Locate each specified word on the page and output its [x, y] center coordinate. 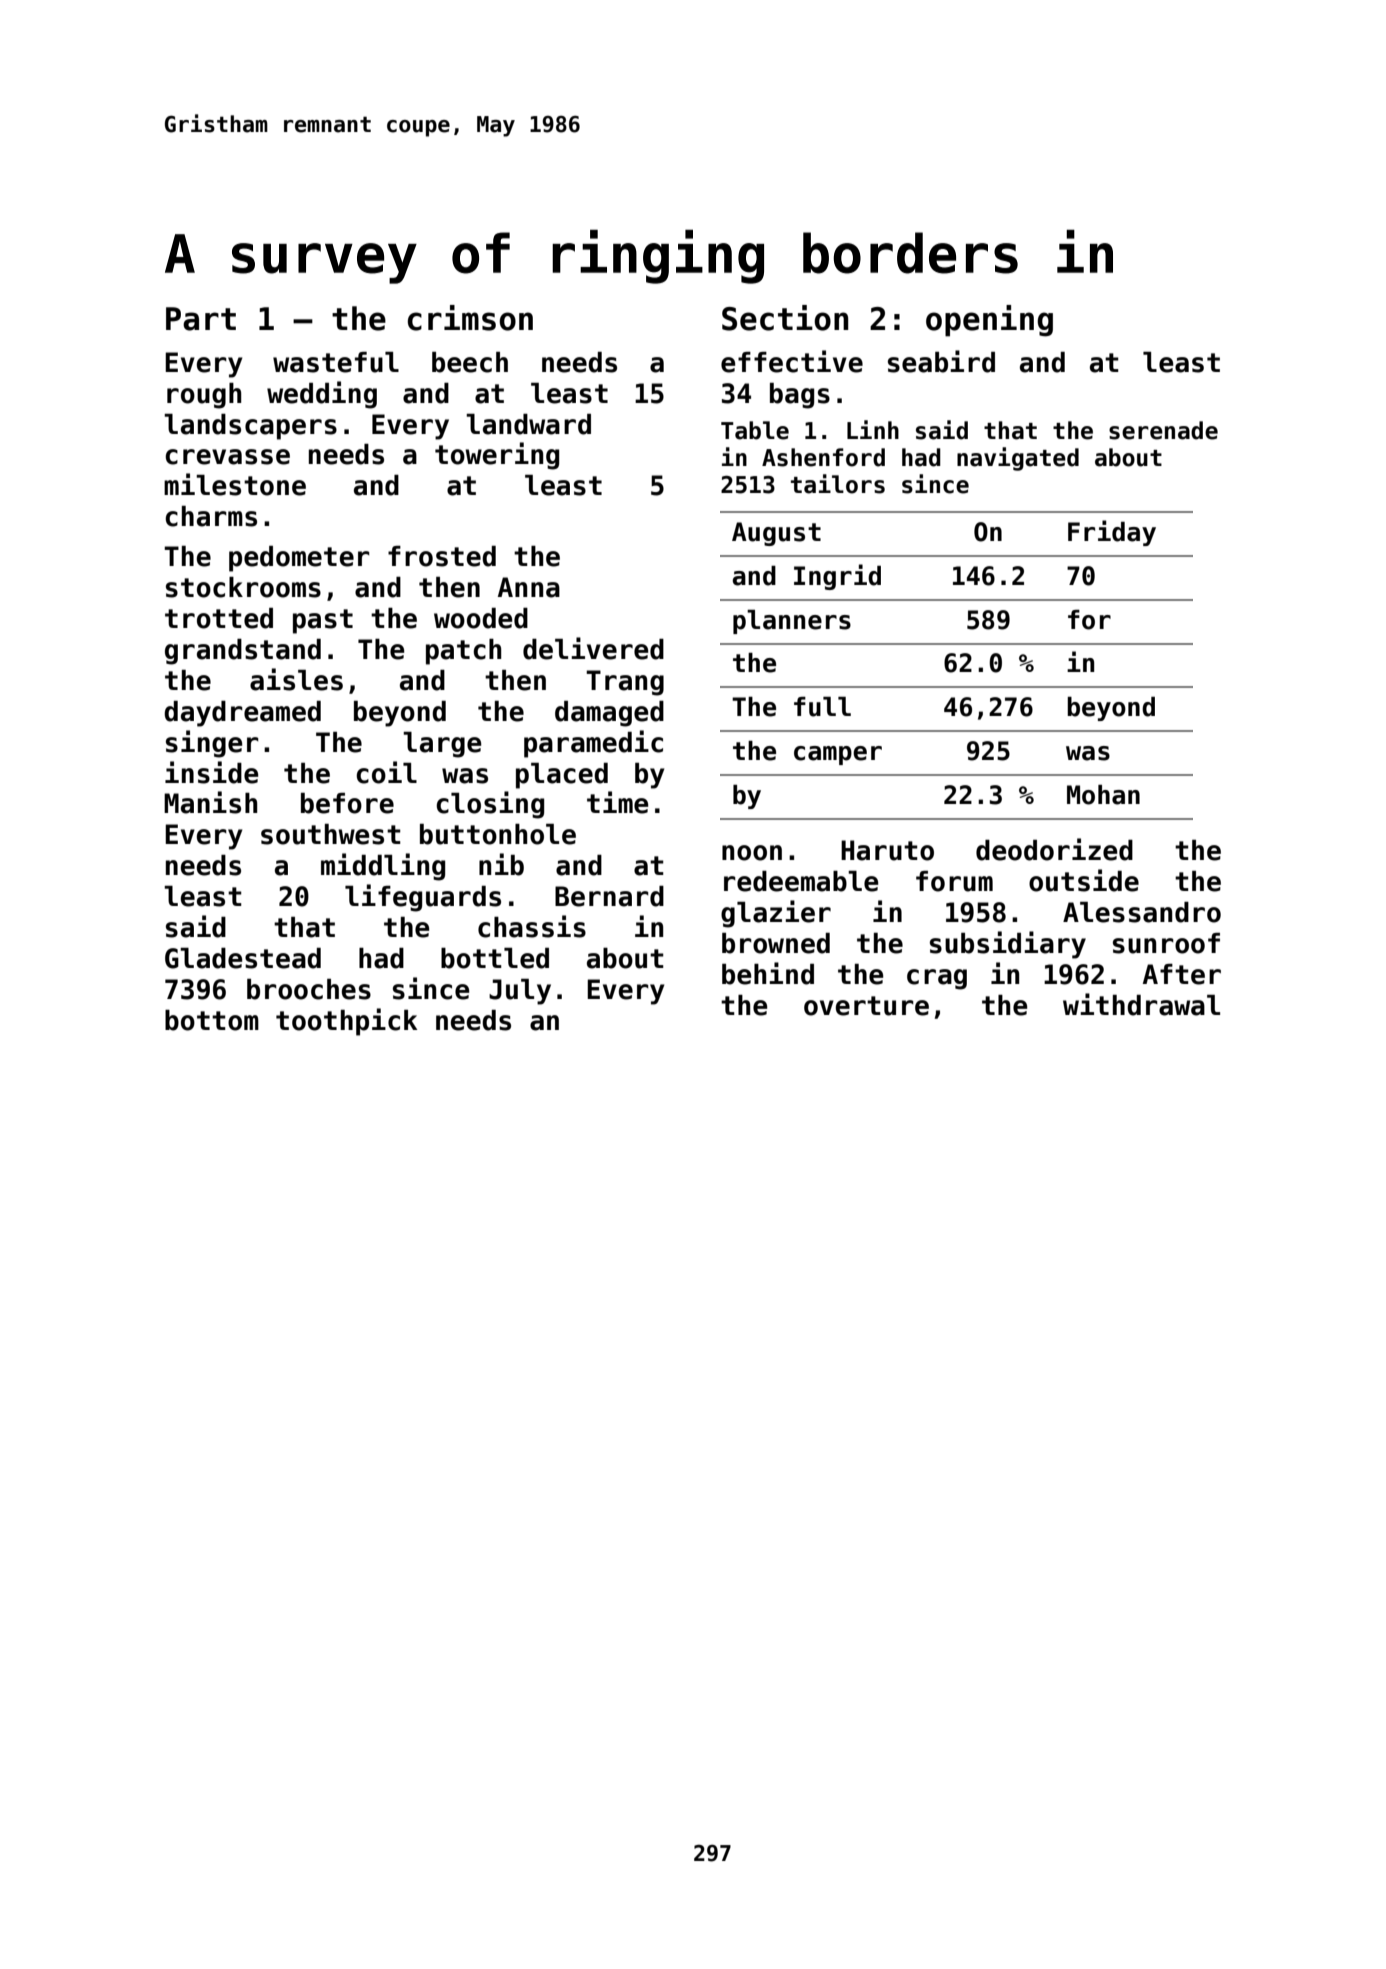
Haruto [887, 850]
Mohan [1103, 795]
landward [528, 424]
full [822, 707]
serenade [1163, 430]
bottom [212, 1020]
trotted [219, 618]
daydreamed [242, 714]
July [520, 992]
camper [838, 755]
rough [204, 396]
